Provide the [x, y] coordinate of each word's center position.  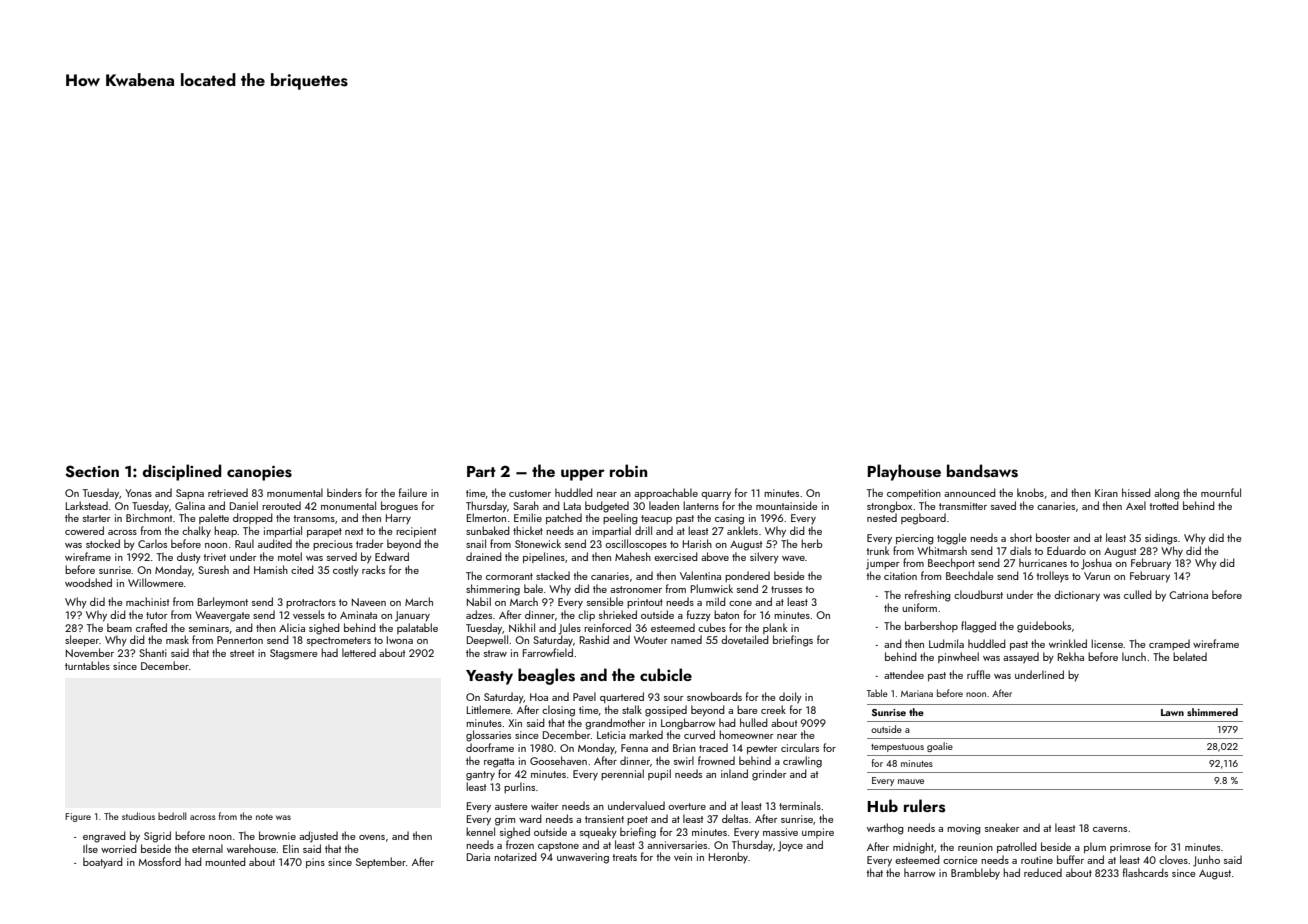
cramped [1169, 644]
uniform [919, 607]
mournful [1221, 492]
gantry [480, 776]
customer [530, 493]
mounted [225, 861]
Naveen [369, 602]
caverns [1110, 829]
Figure [78, 817]
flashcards [1145, 872]
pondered [747, 576]
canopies [259, 473]
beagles [546, 676]
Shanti [153, 652]
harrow [920, 872]
